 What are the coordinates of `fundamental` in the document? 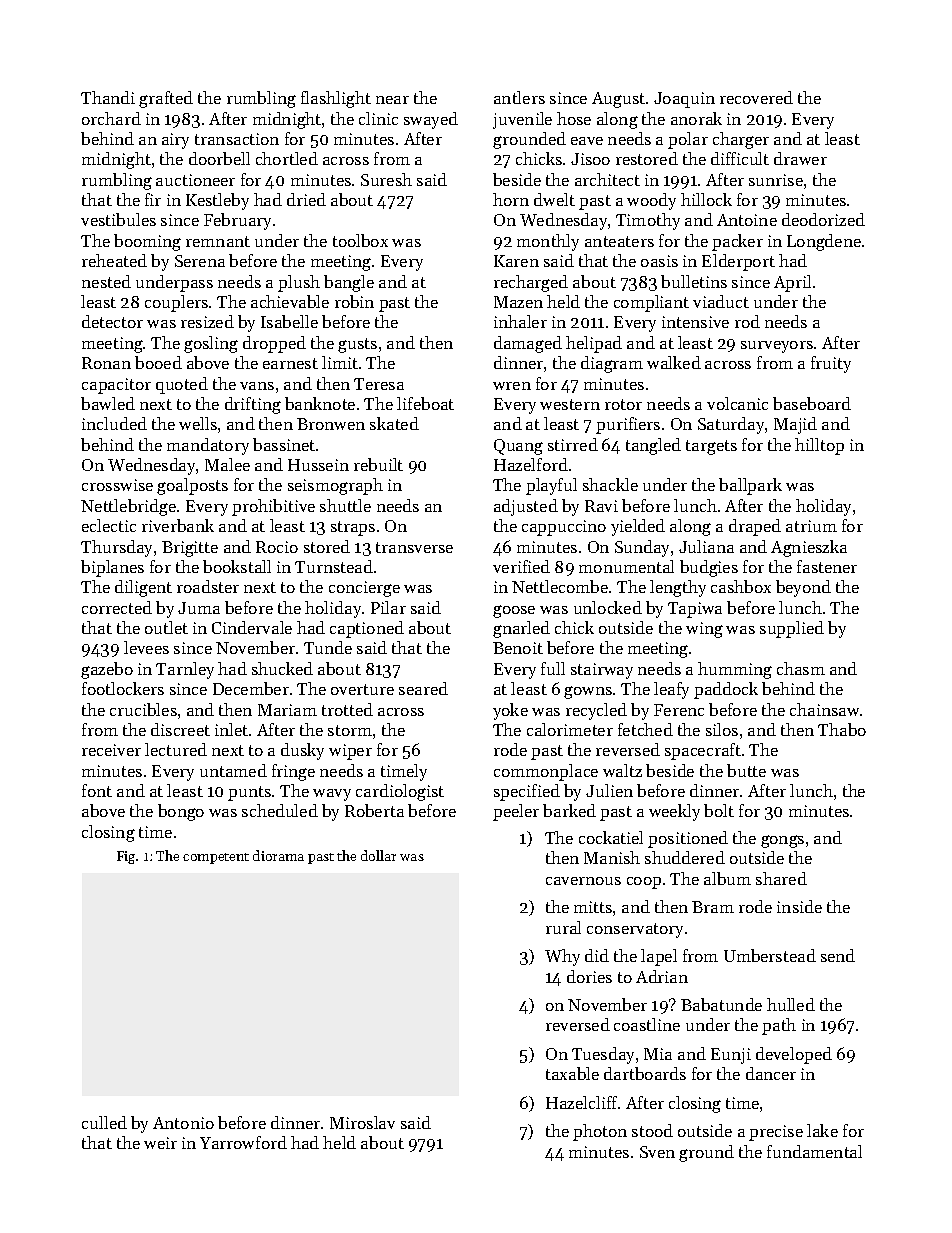 It's located at (814, 1151).
